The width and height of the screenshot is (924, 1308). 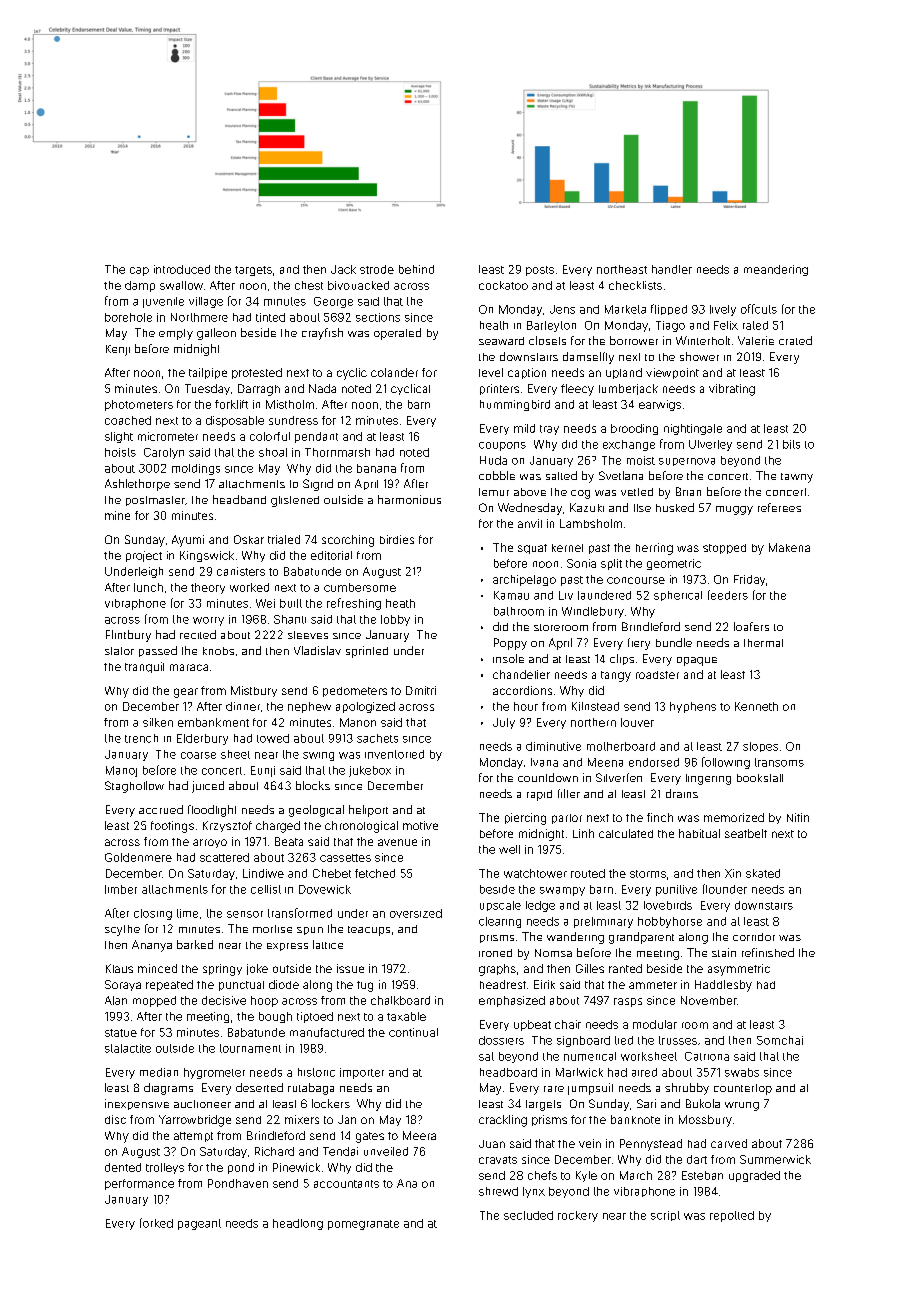 What do you see at coordinates (182, 269) in the screenshot?
I see `introduced` at bounding box center [182, 269].
